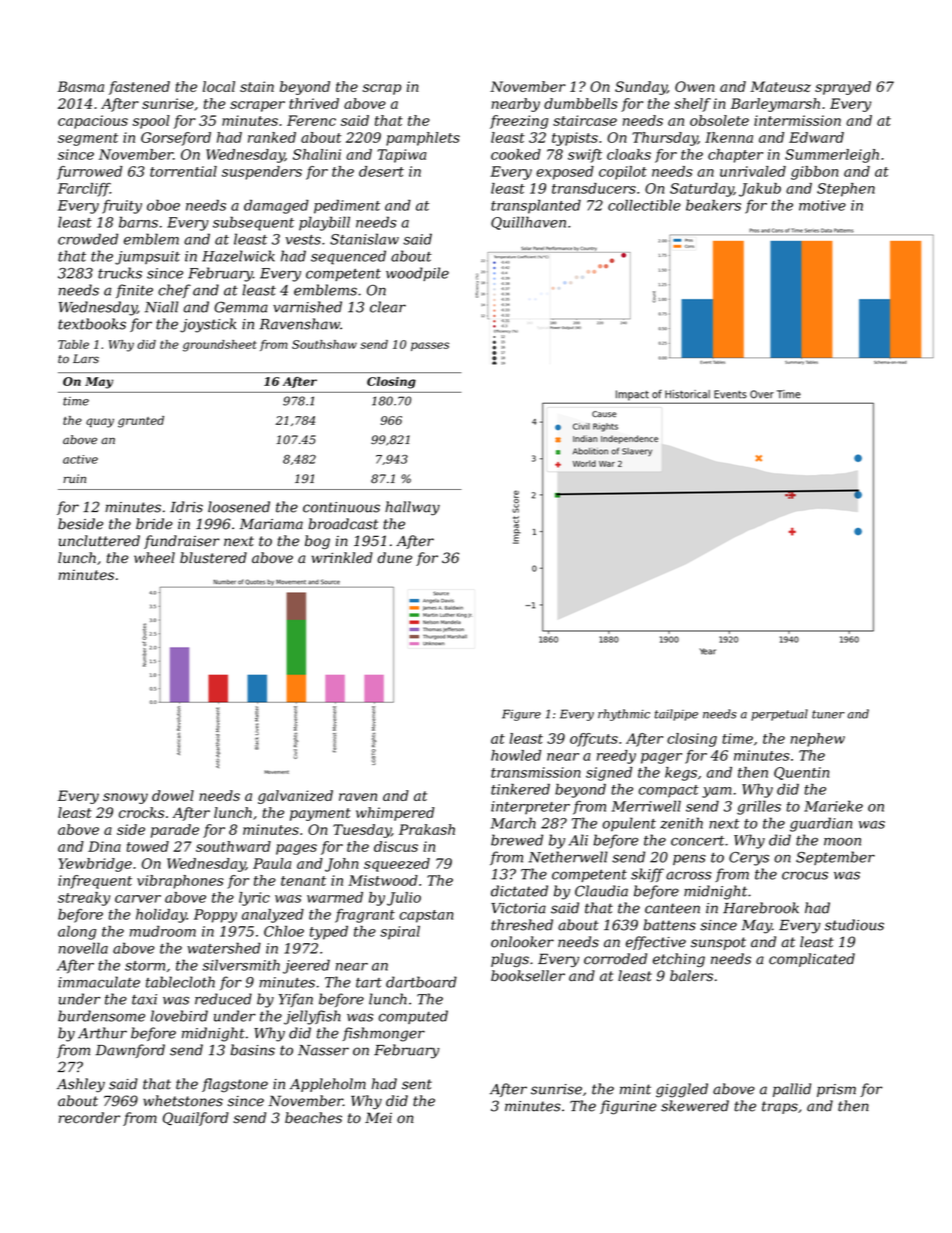  What do you see at coordinates (412, 508) in the page?
I see `hallway` at bounding box center [412, 508].
